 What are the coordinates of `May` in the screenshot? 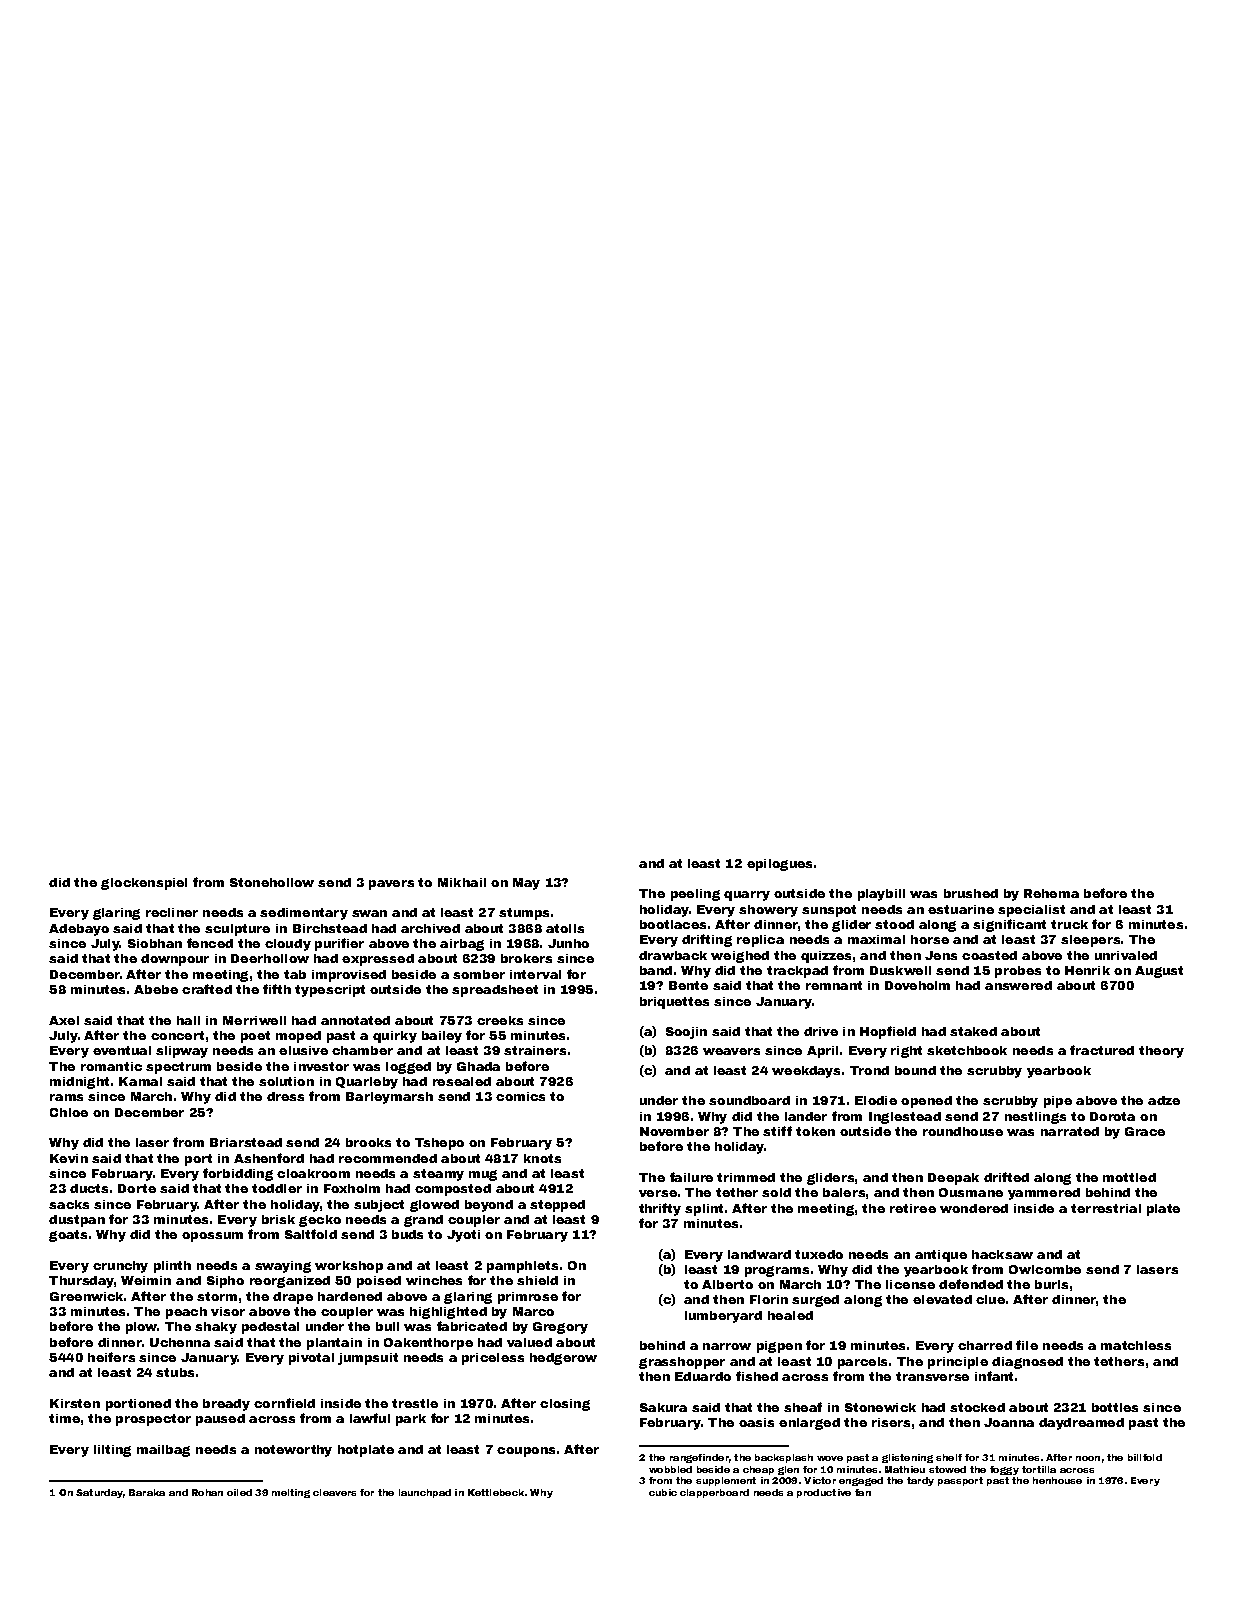 It's located at (526, 884).
